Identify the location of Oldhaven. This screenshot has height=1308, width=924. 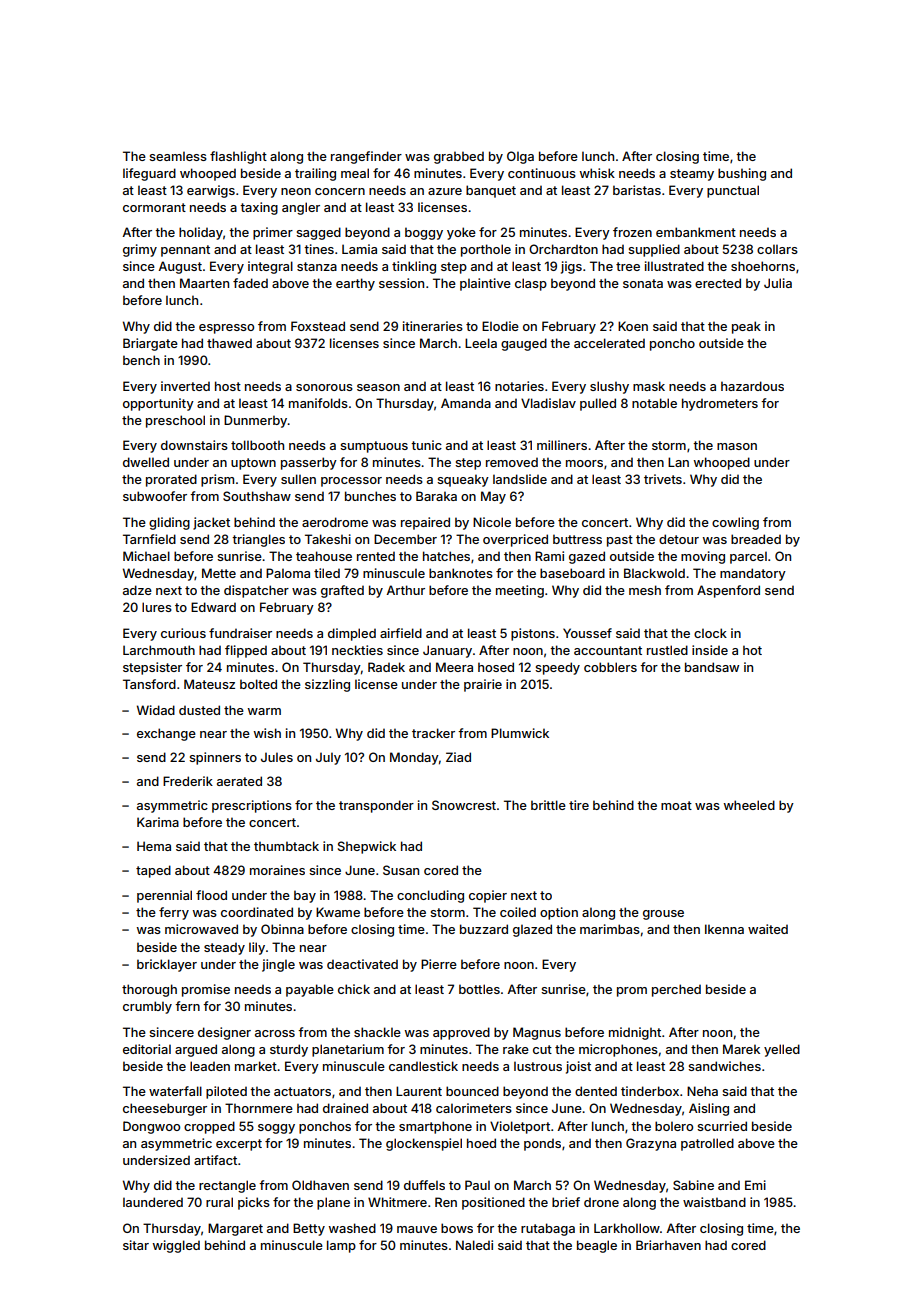
(320, 1185).
